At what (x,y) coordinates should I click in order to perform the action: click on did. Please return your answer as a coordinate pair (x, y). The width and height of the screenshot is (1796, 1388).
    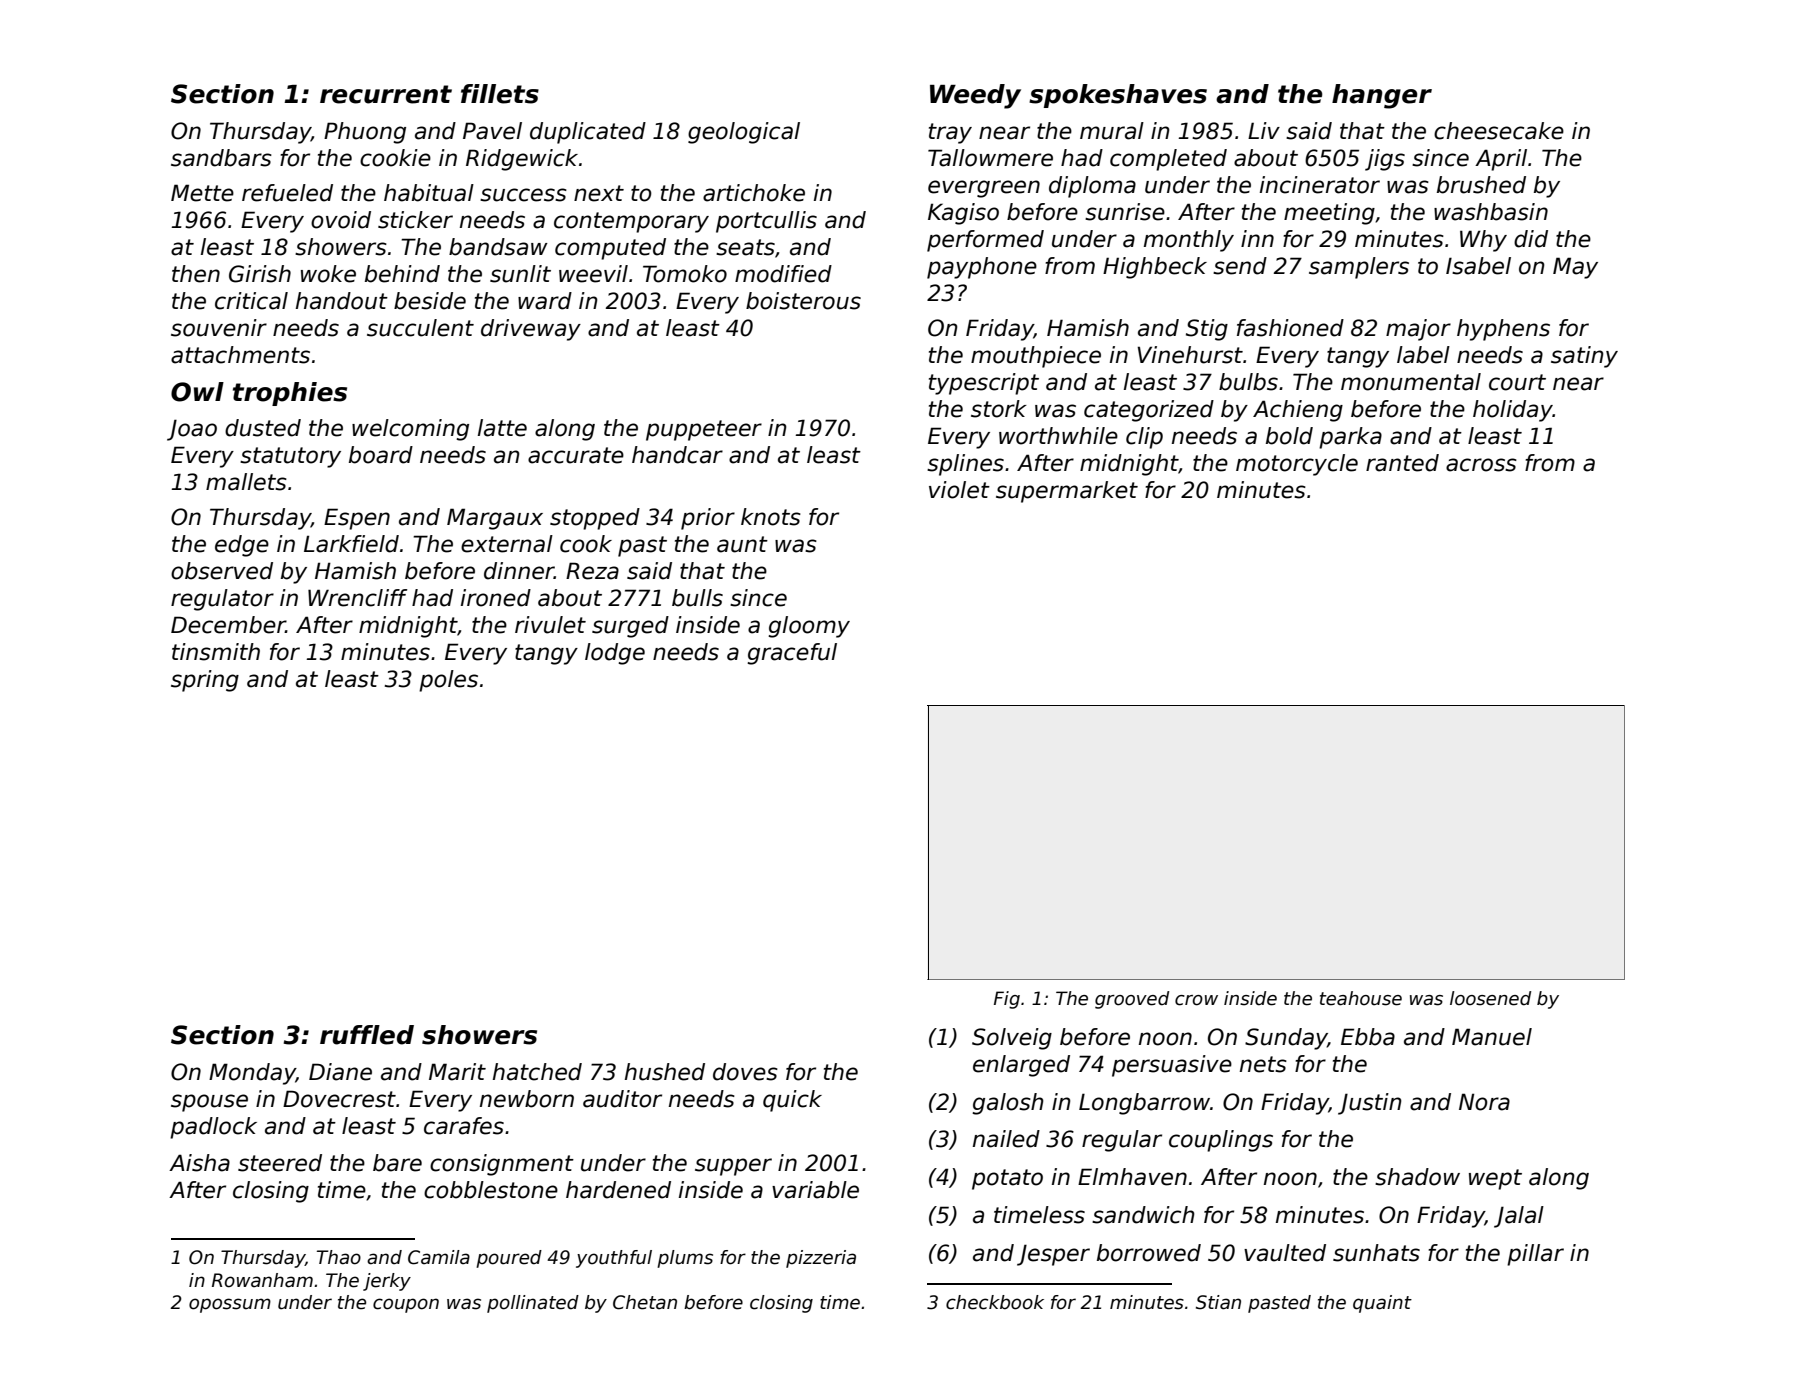
    Looking at the image, I should click on (1531, 239).
